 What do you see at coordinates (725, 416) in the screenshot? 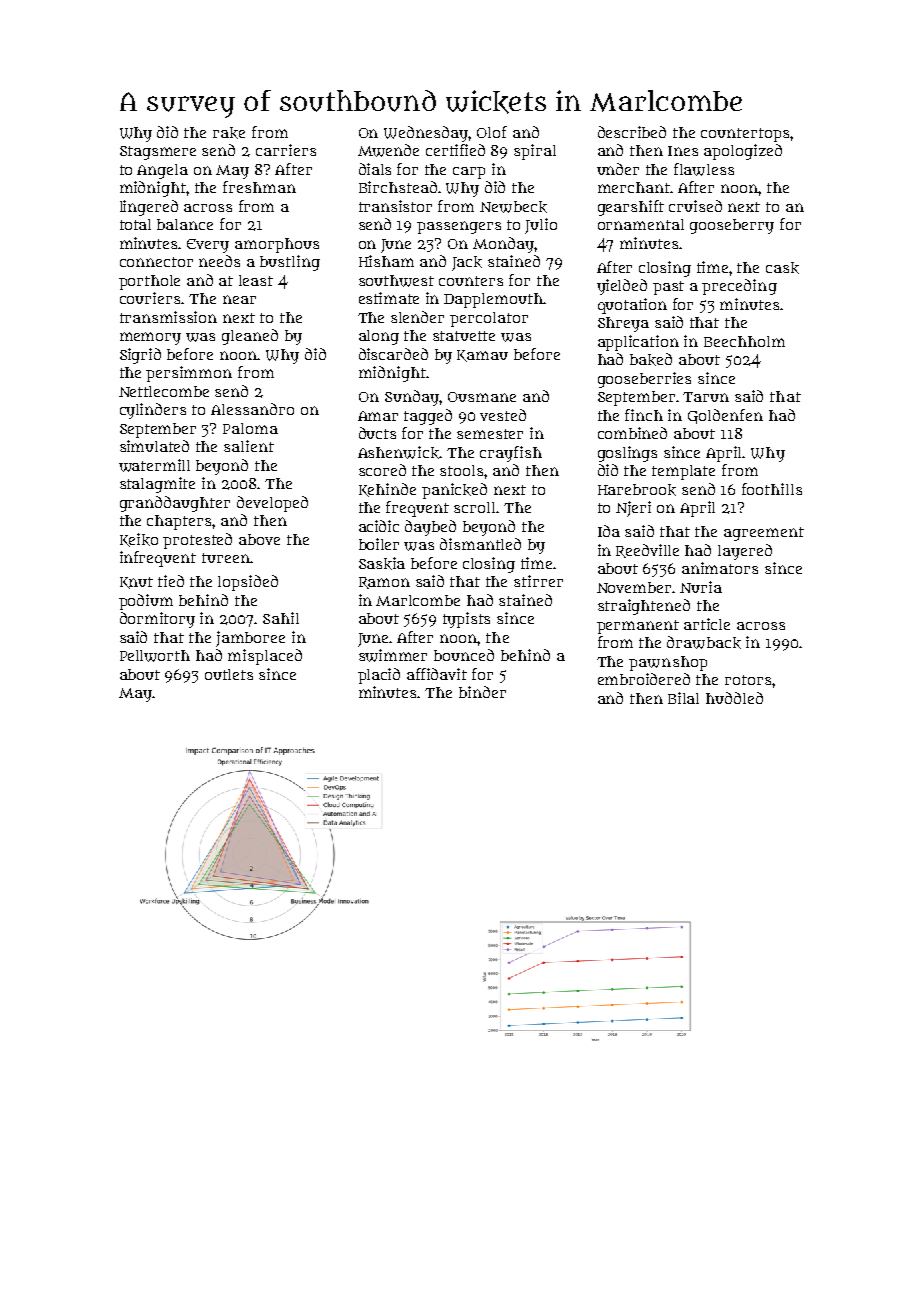
I see `Goldenfen` at bounding box center [725, 416].
